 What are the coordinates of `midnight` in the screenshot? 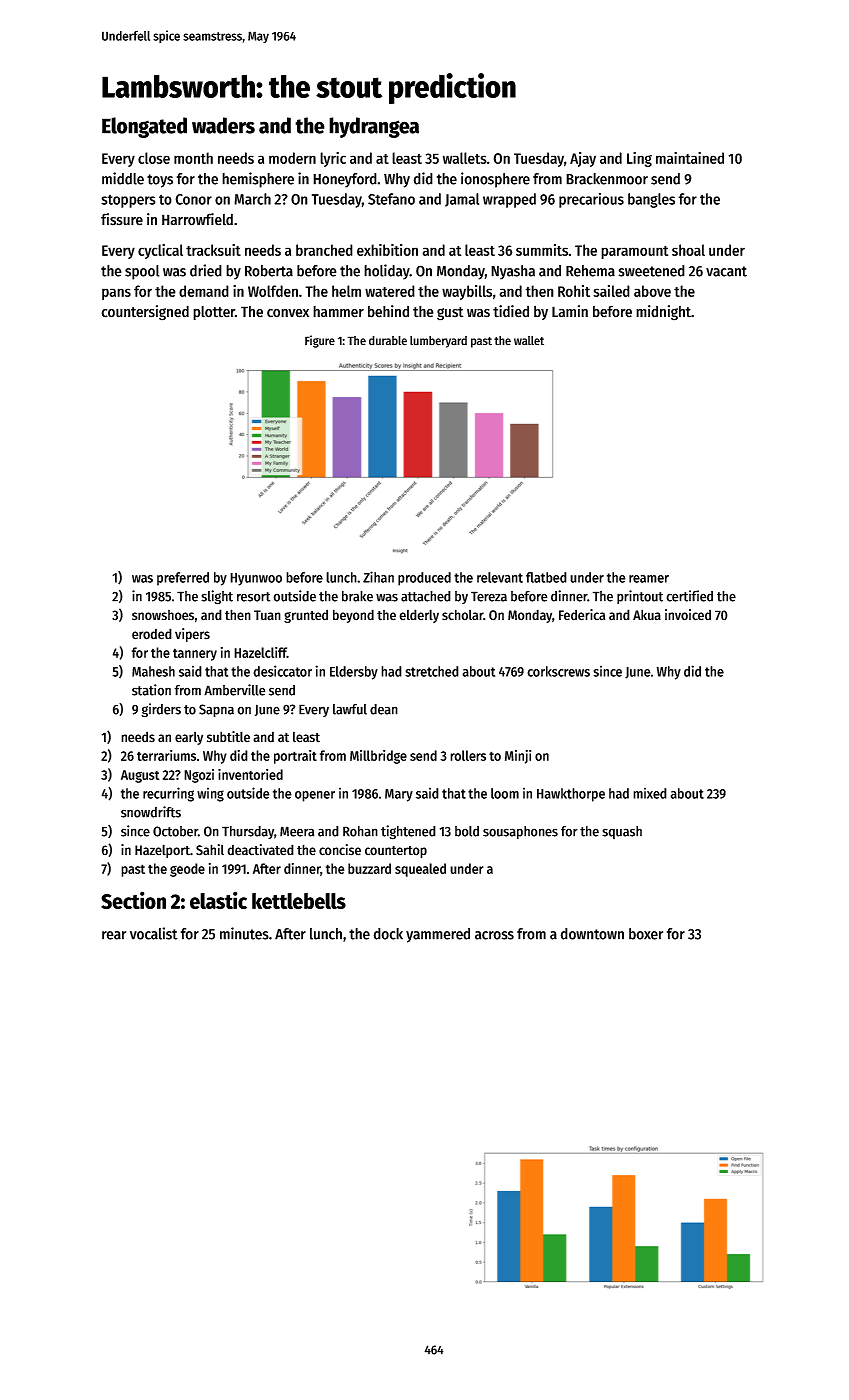 It's located at (663, 313).
